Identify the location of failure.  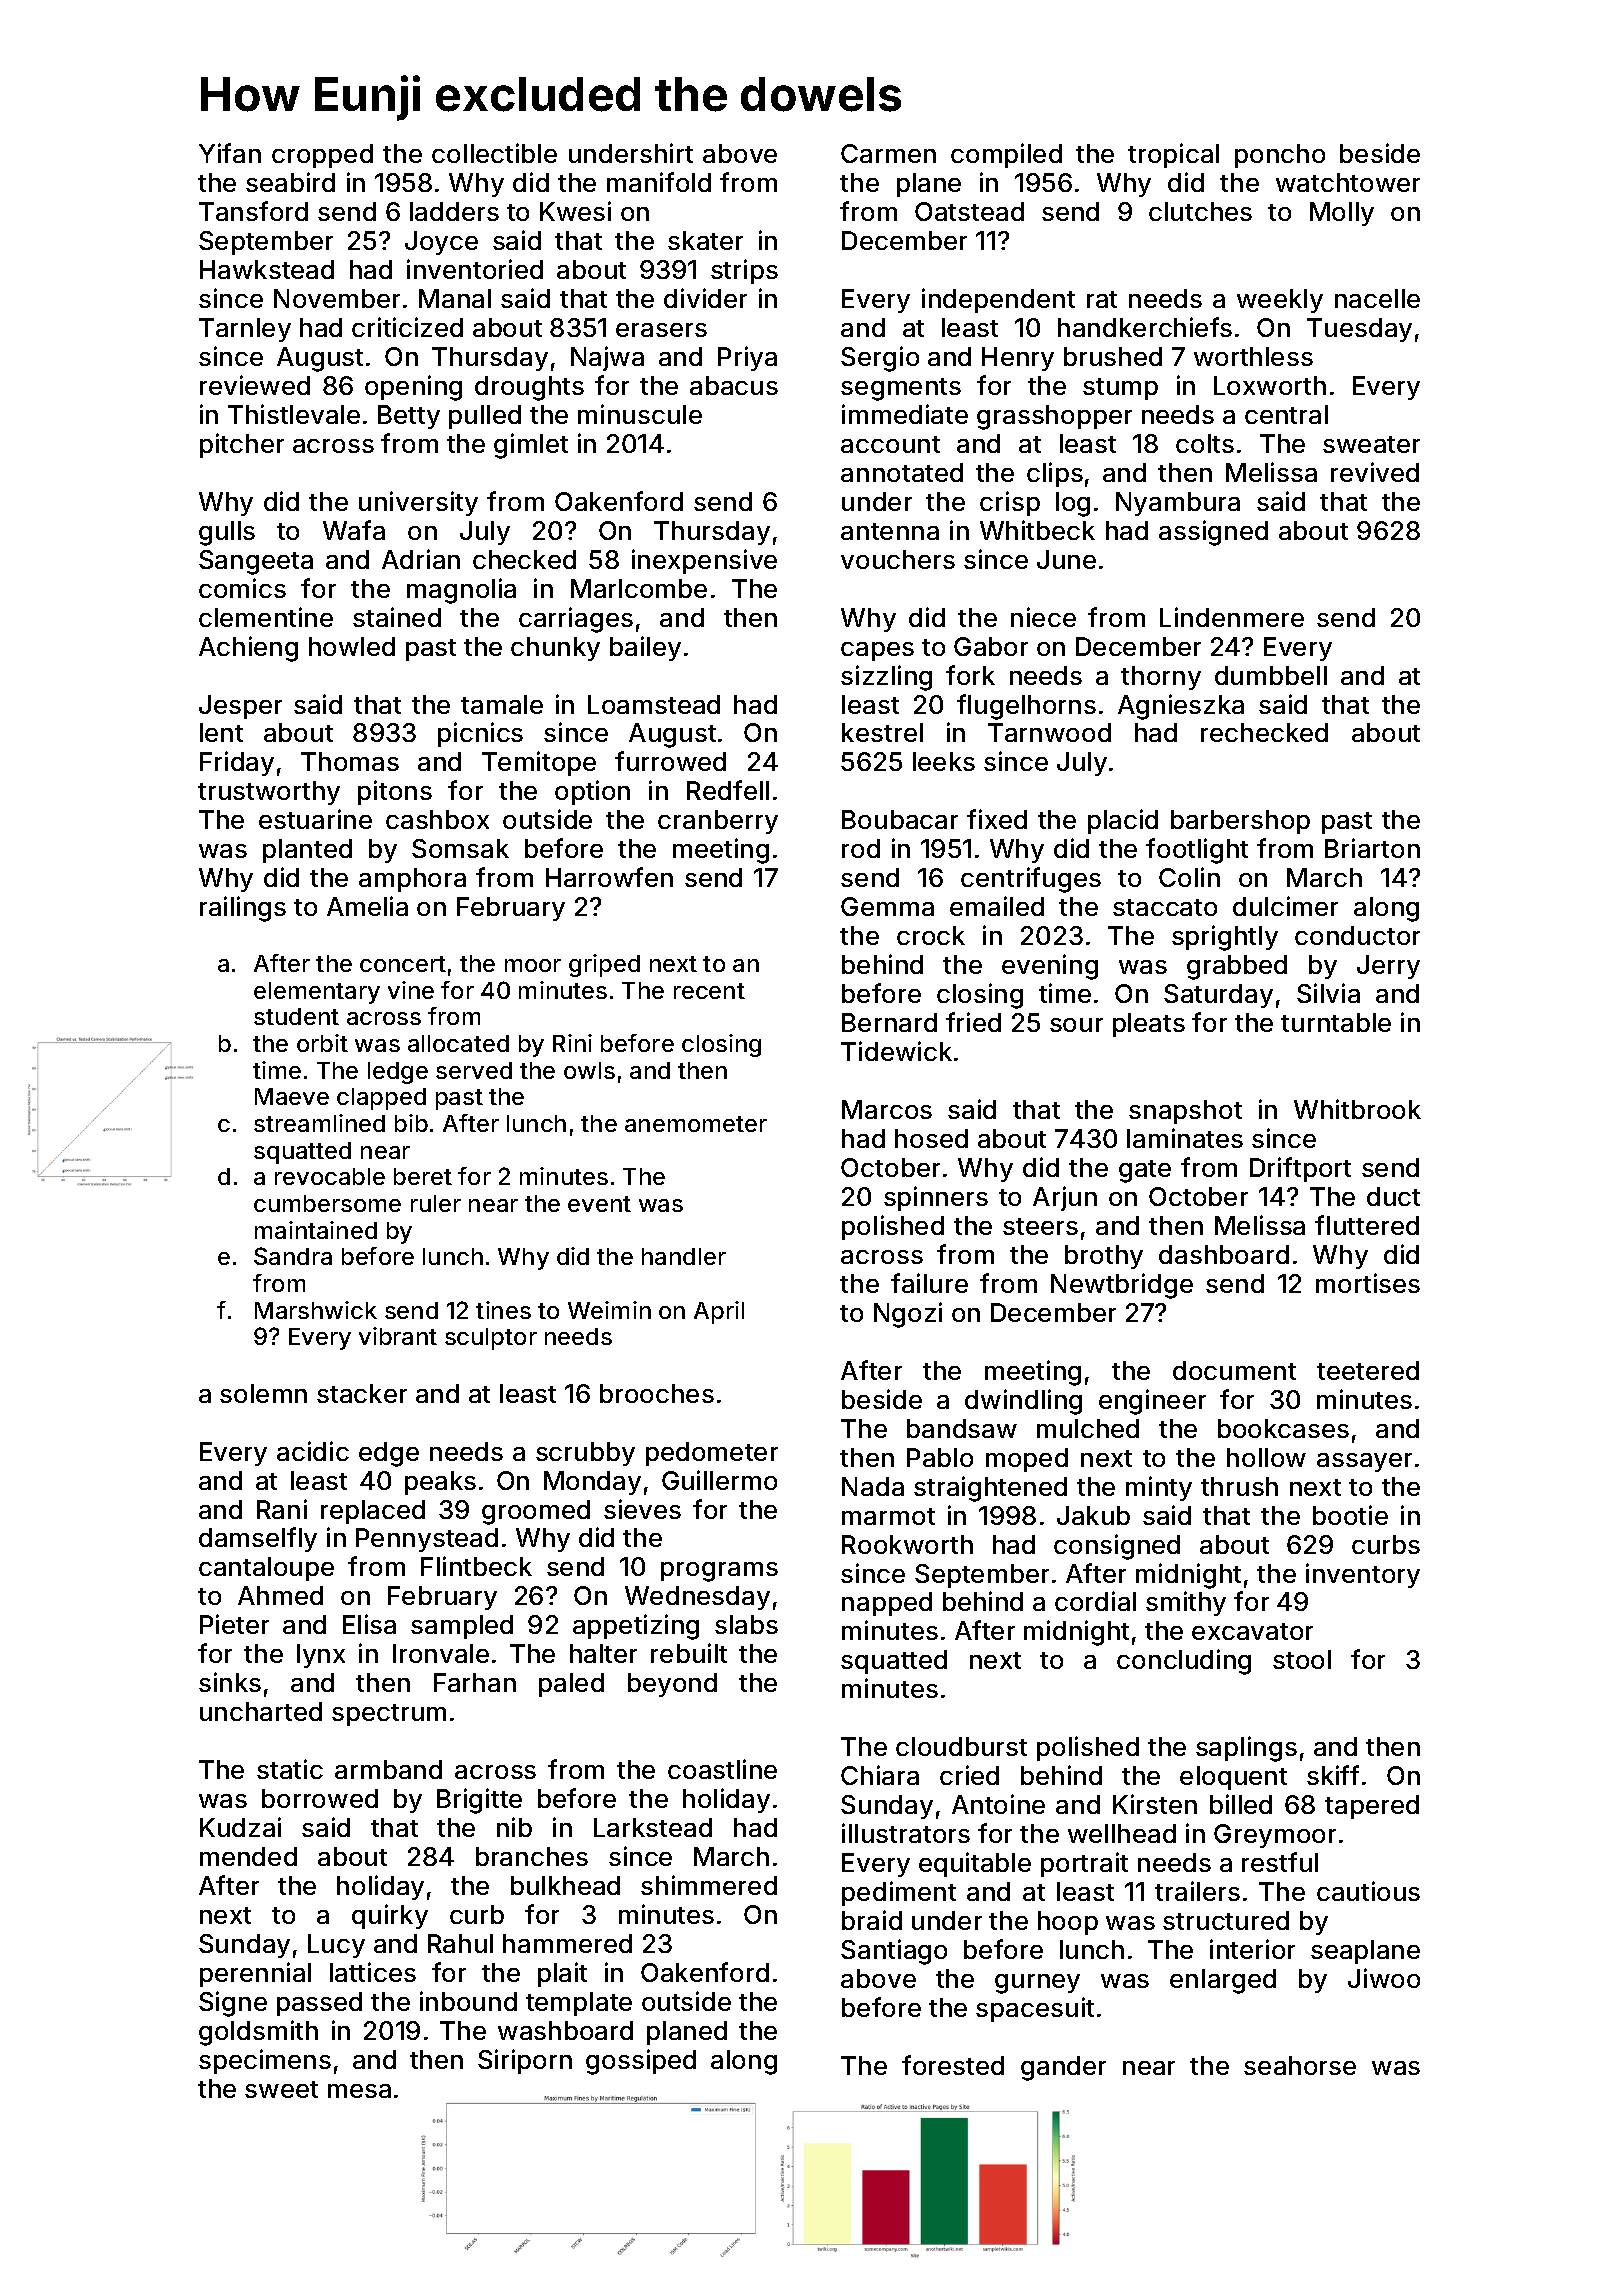
(929, 1283).
